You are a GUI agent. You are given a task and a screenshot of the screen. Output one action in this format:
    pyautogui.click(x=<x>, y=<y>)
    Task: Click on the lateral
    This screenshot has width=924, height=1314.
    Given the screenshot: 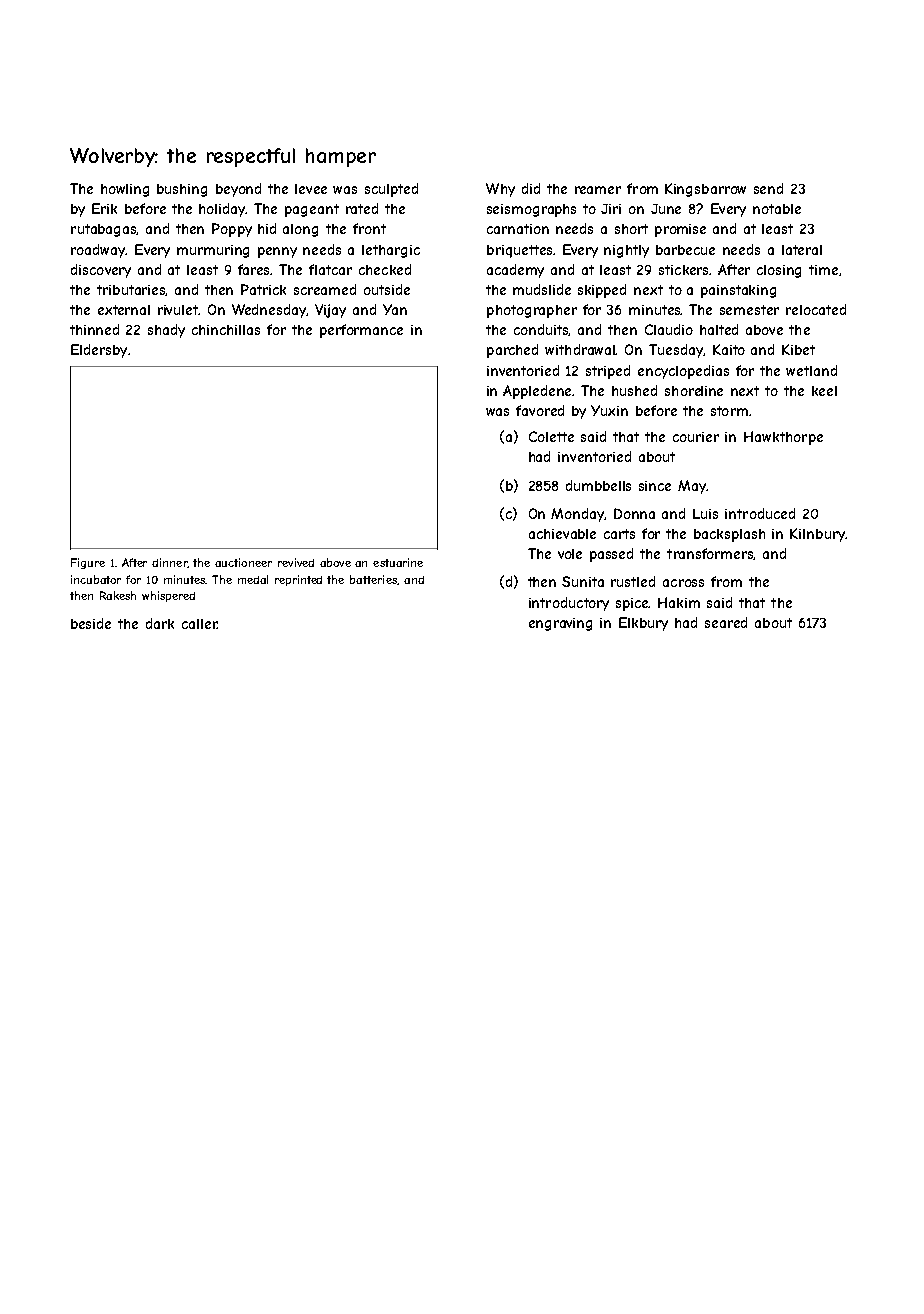 What is the action you would take?
    pyautogui.click(x=802, y=250)
